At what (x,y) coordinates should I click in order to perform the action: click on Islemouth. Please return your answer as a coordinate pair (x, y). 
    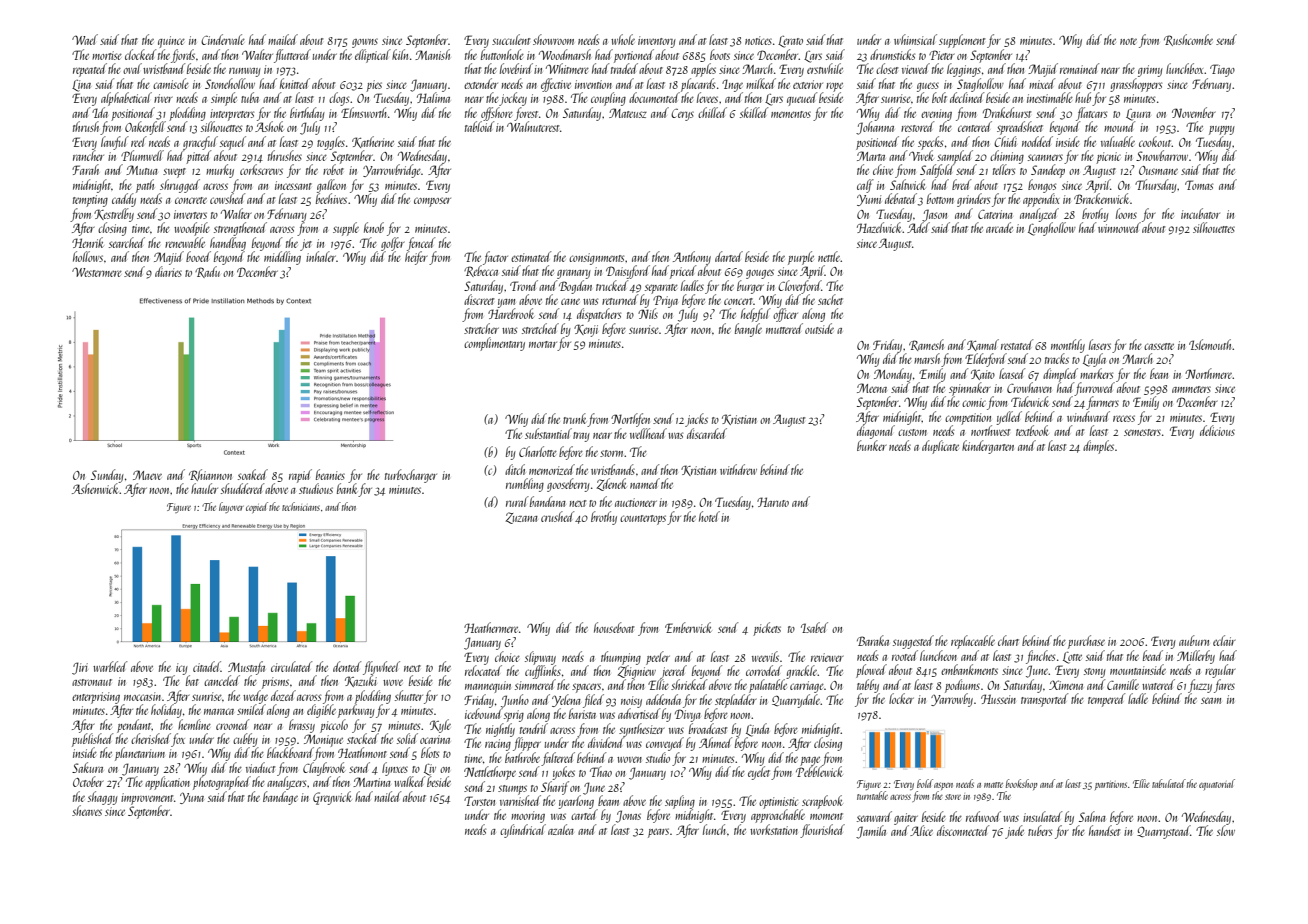
    Looking at the image, I should click on (1211, 344).
